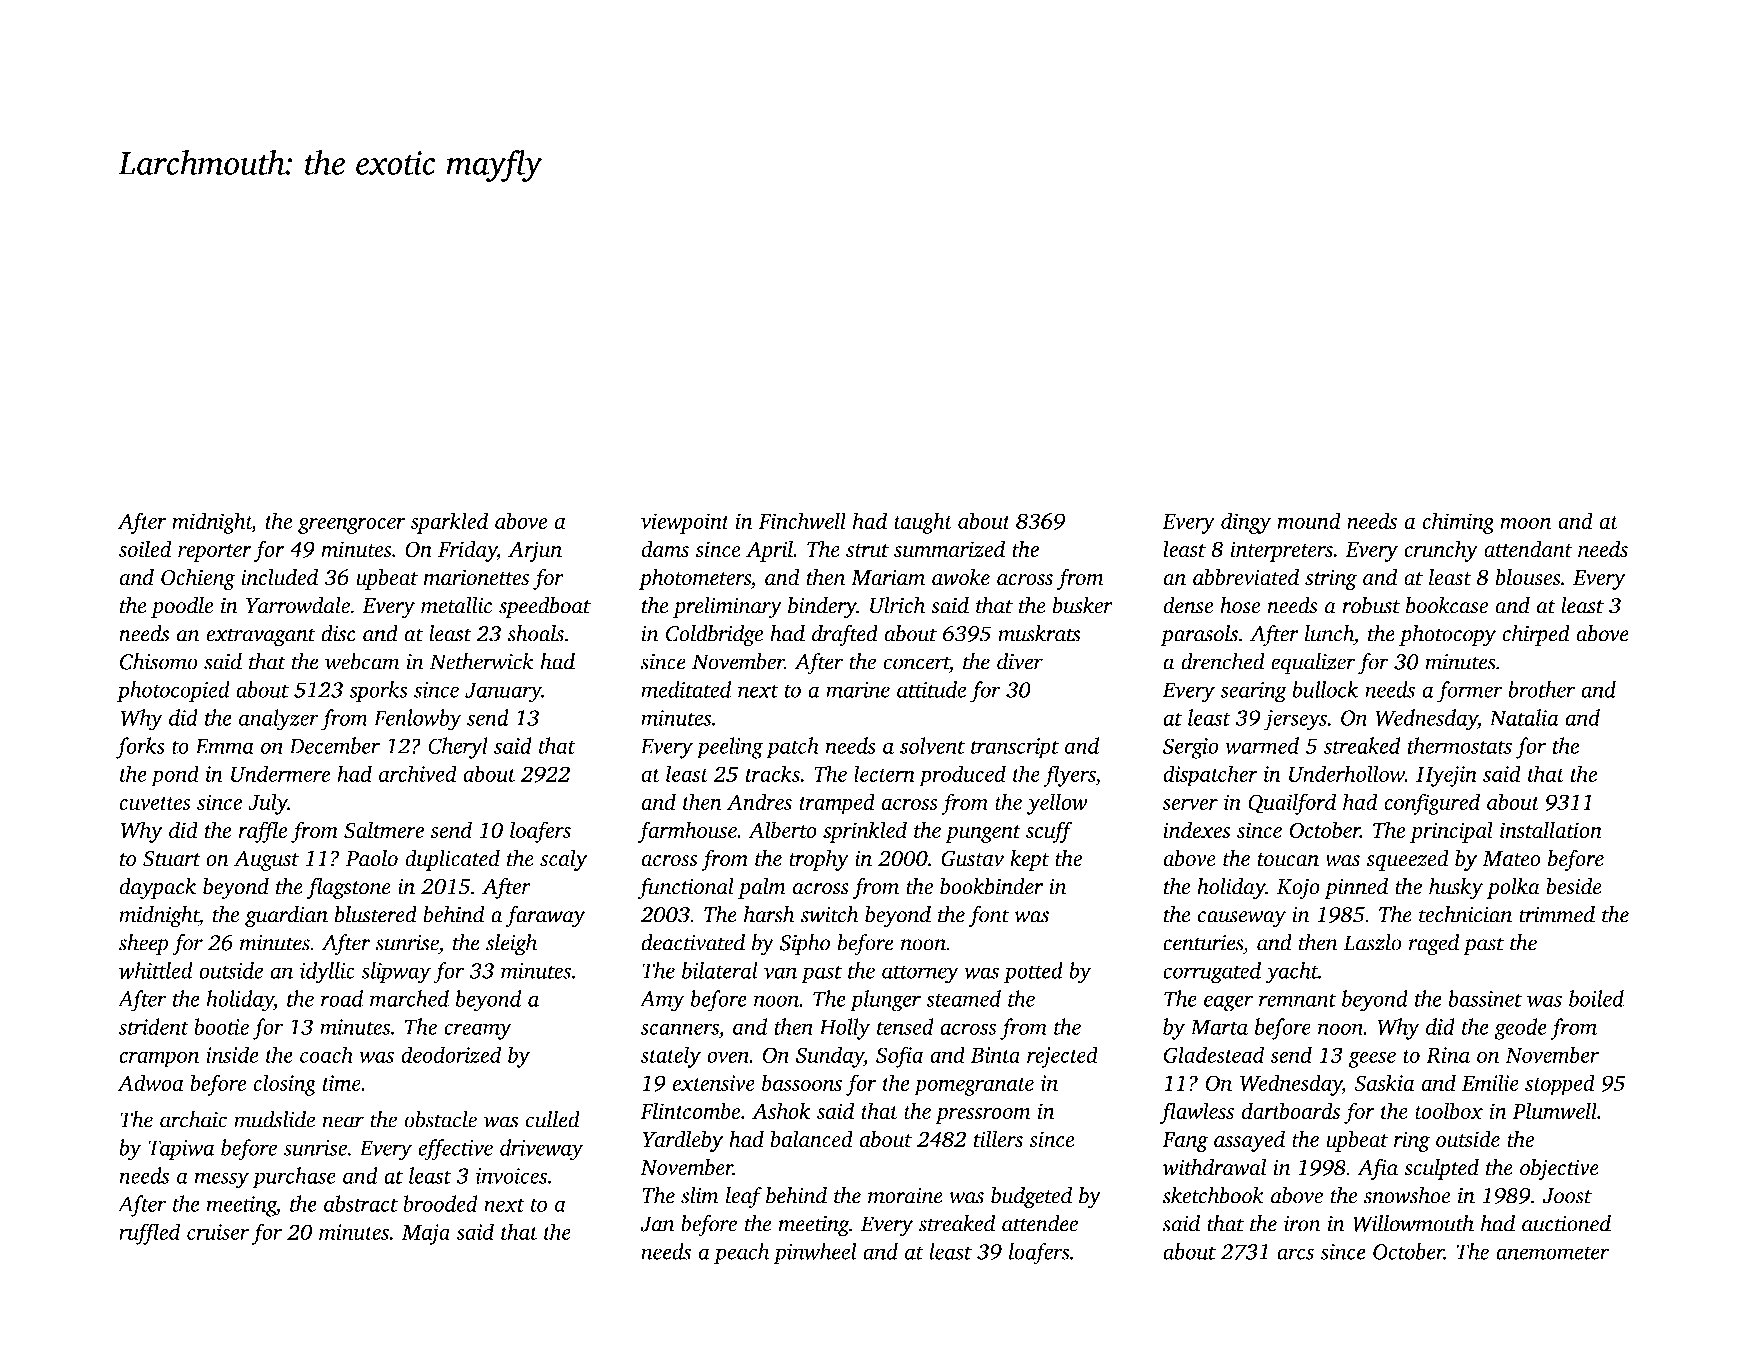 The height and width of the image is (1354, 1753). I want to click on Andres, so click(759, 801).
